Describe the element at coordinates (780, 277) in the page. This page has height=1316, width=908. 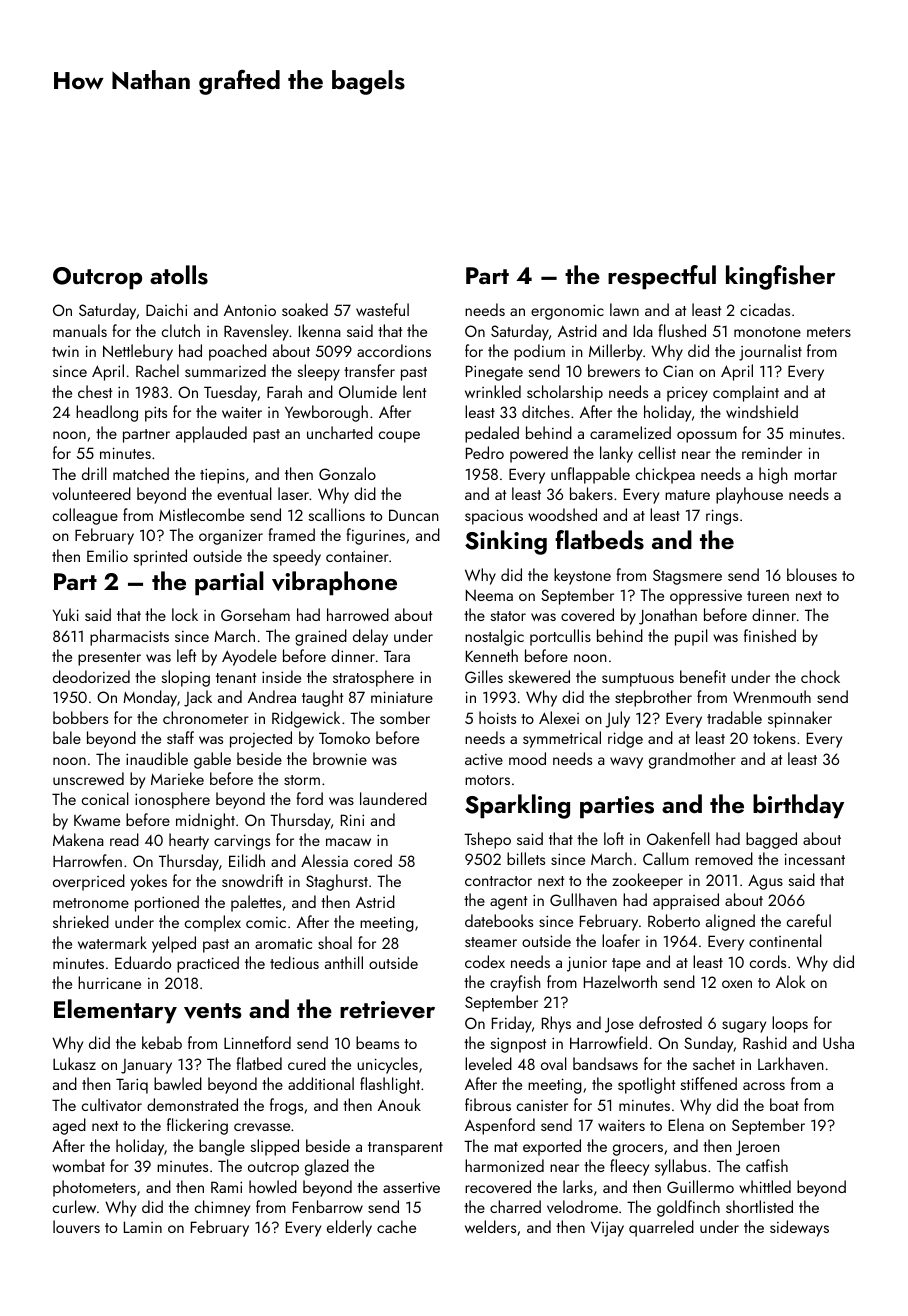
I see `kingfisher` at that location.
